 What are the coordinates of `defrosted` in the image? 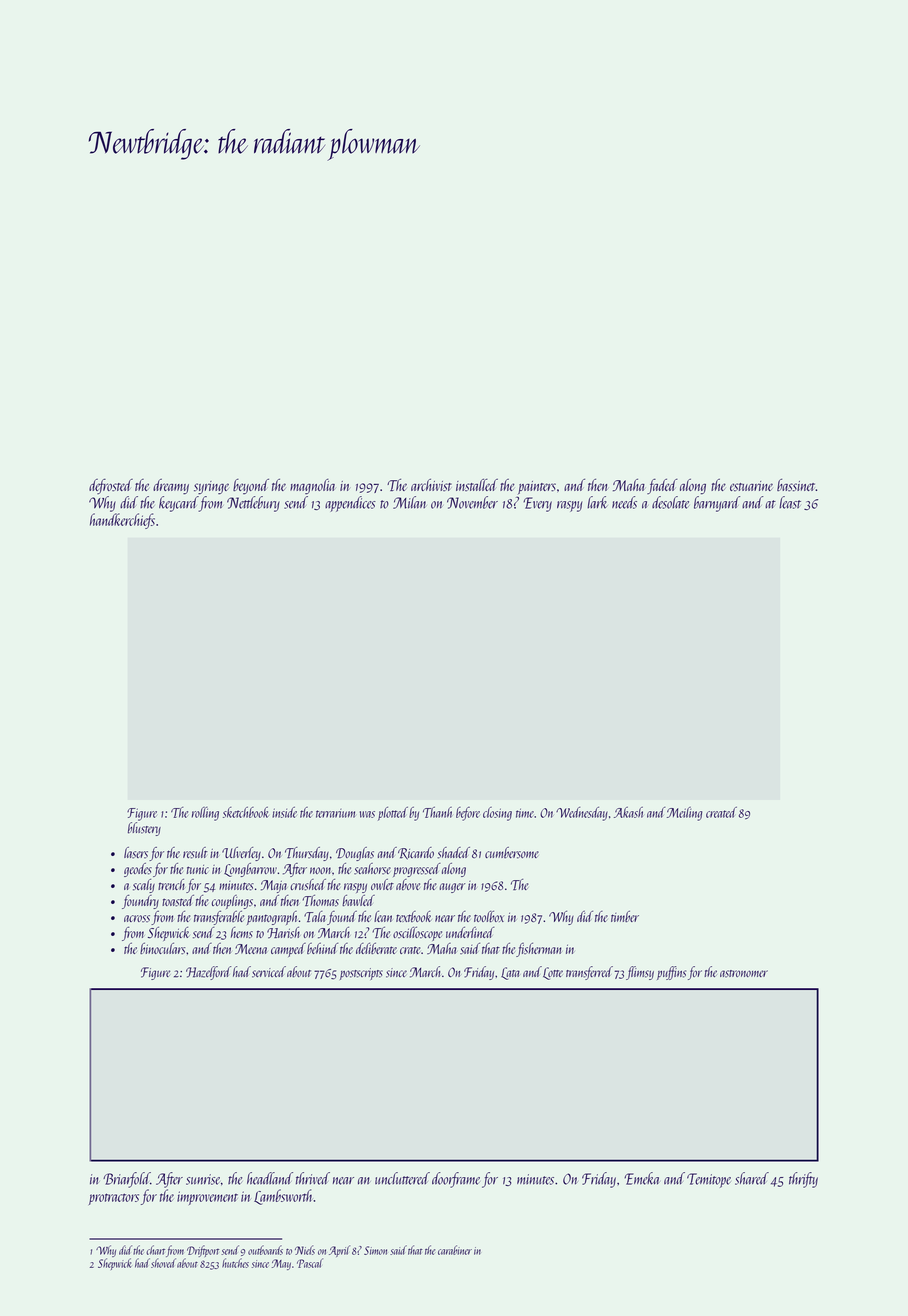 It's located at (111, 486).
